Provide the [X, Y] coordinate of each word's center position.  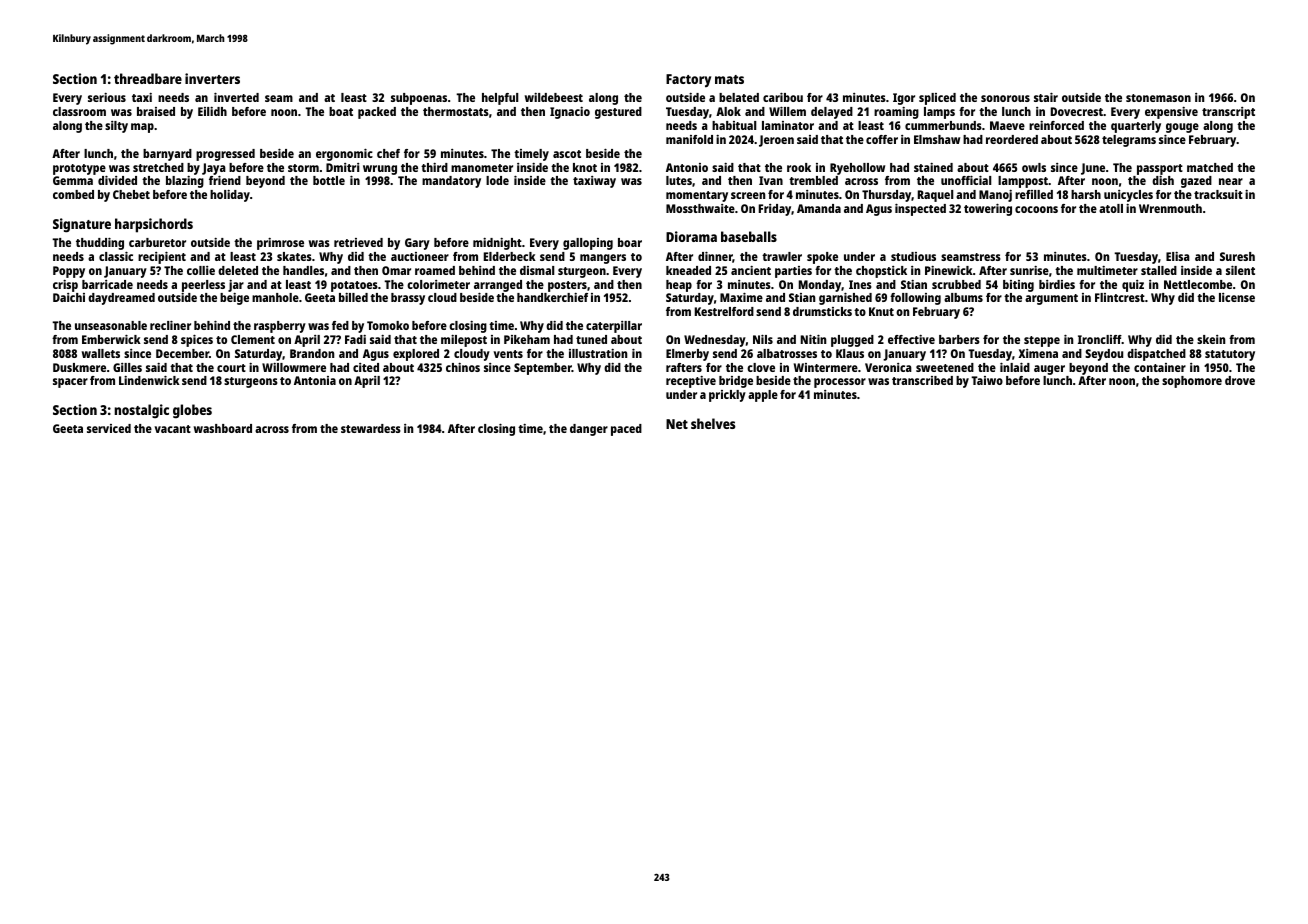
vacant [172, 429]
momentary [697, 196]
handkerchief [552, 297]
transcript [1228, 113]
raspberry [280, 327]
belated [739, 97]
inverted [236, 97]
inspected [920, 210]
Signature [82, 225]
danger [589, 430]
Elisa [1178, 256]
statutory [1230, 355]
